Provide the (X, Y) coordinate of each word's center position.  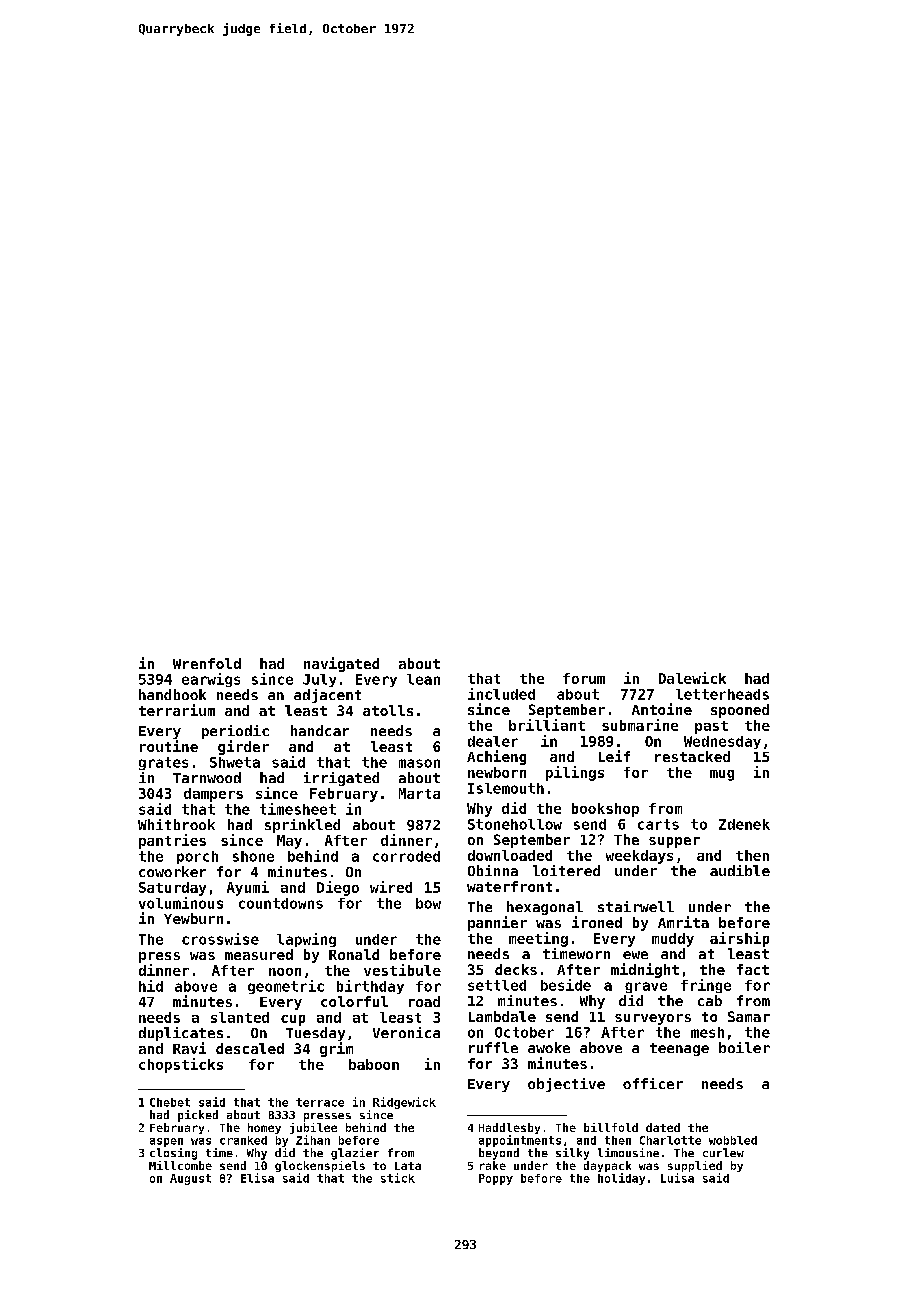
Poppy (496, 1179)
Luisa (677, 1178)
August (190, 1179)
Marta (419, 793)
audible (740, 870)
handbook (172, 694)
